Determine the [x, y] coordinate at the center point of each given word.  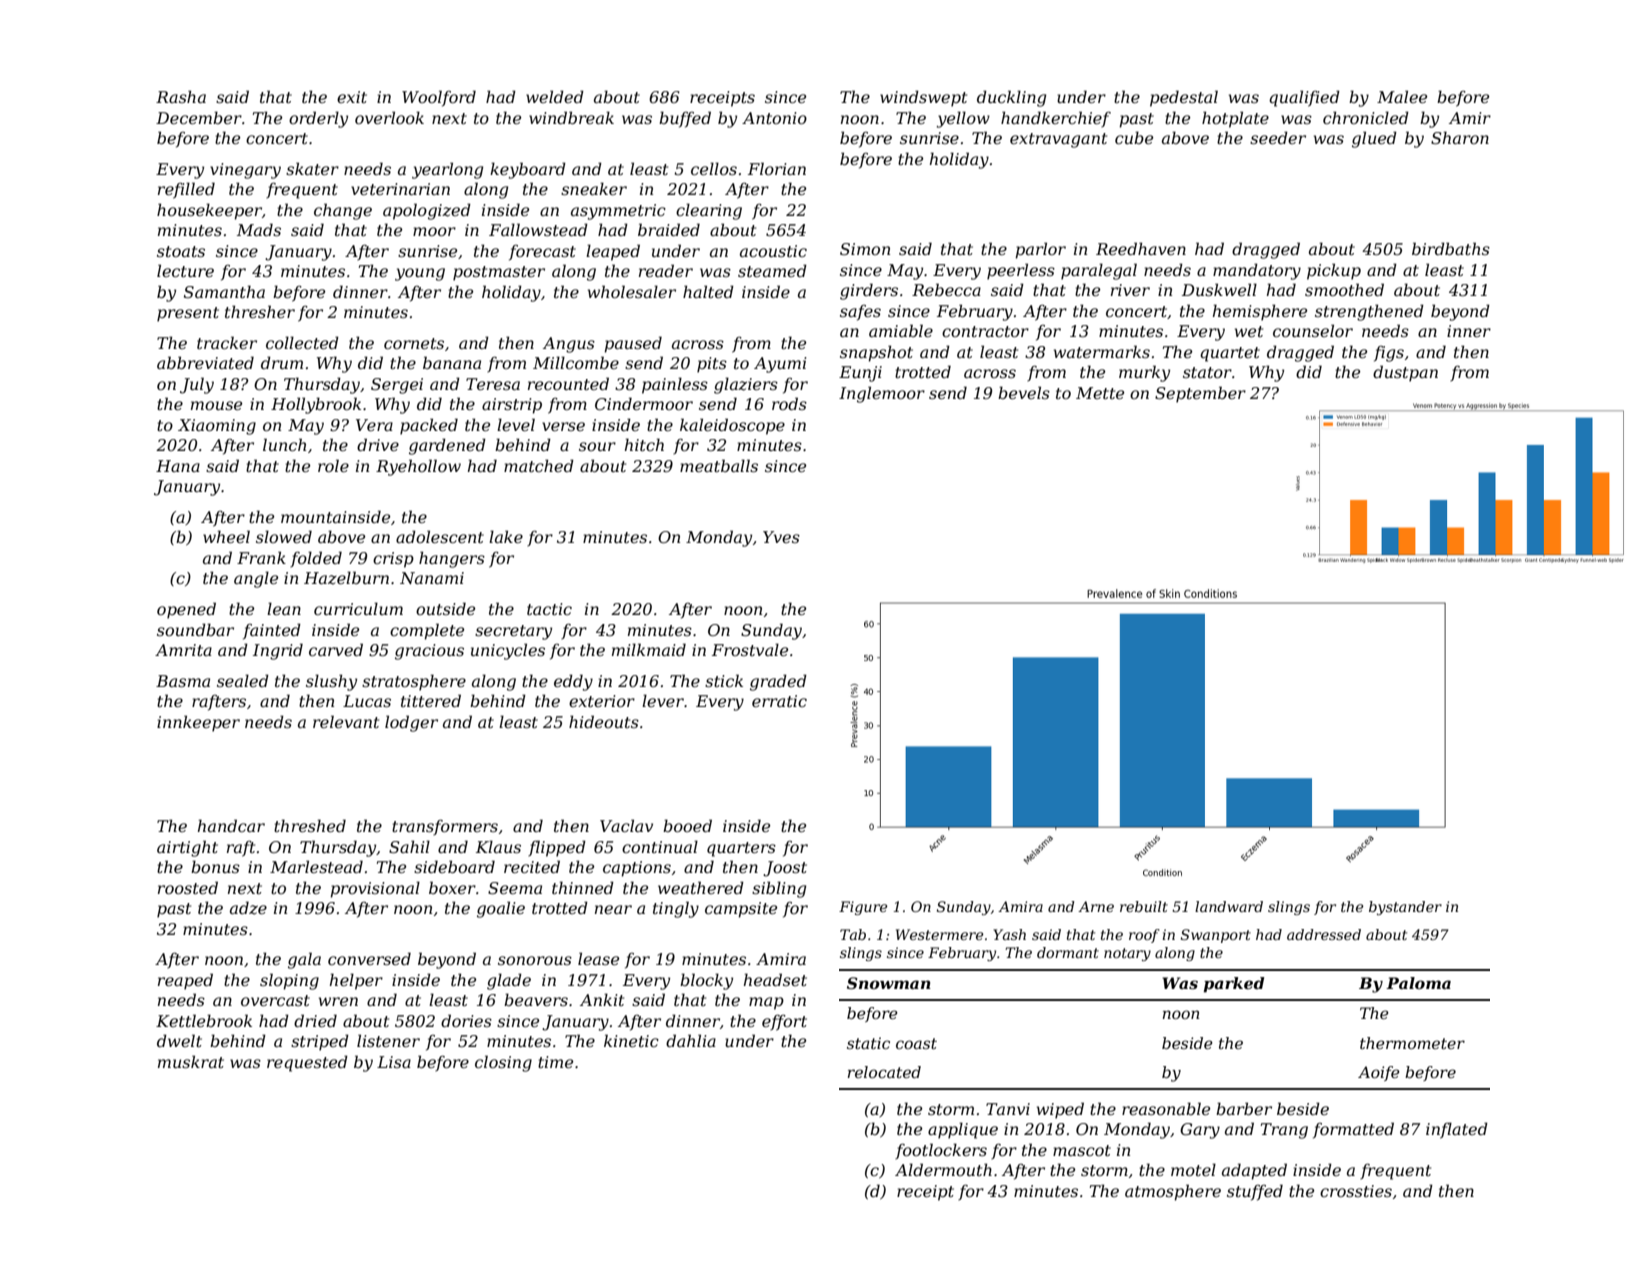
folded [316, 559]
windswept [923, 98]
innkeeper [198, 723]
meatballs [719, 465]
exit [352, 97]
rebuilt [1144, 906]
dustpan [1405, 373]
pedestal [1184, 98]
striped [320, 1042]
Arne [1096, 906]
